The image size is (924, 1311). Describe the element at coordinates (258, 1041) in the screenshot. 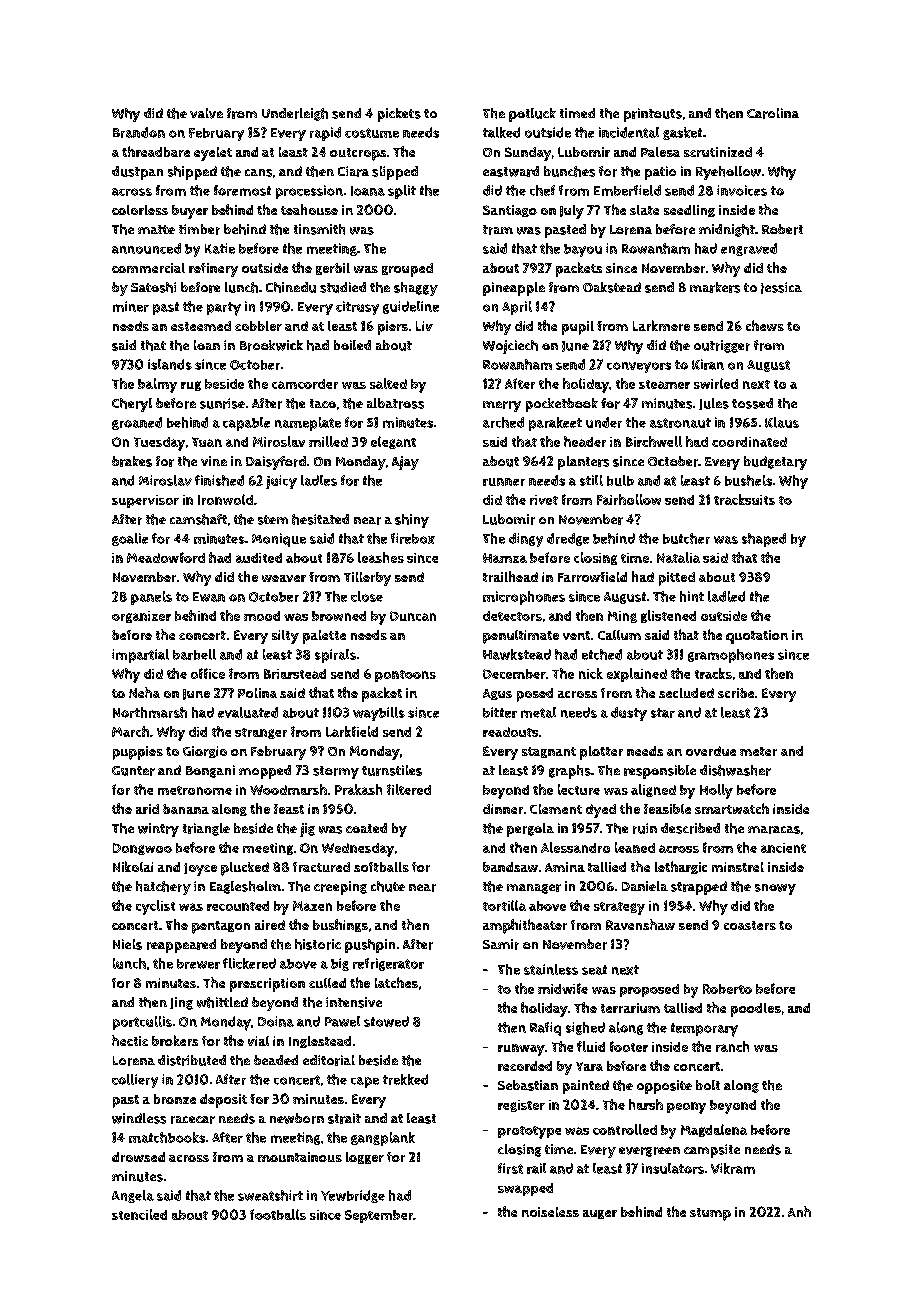

I see `vial` at that location.
